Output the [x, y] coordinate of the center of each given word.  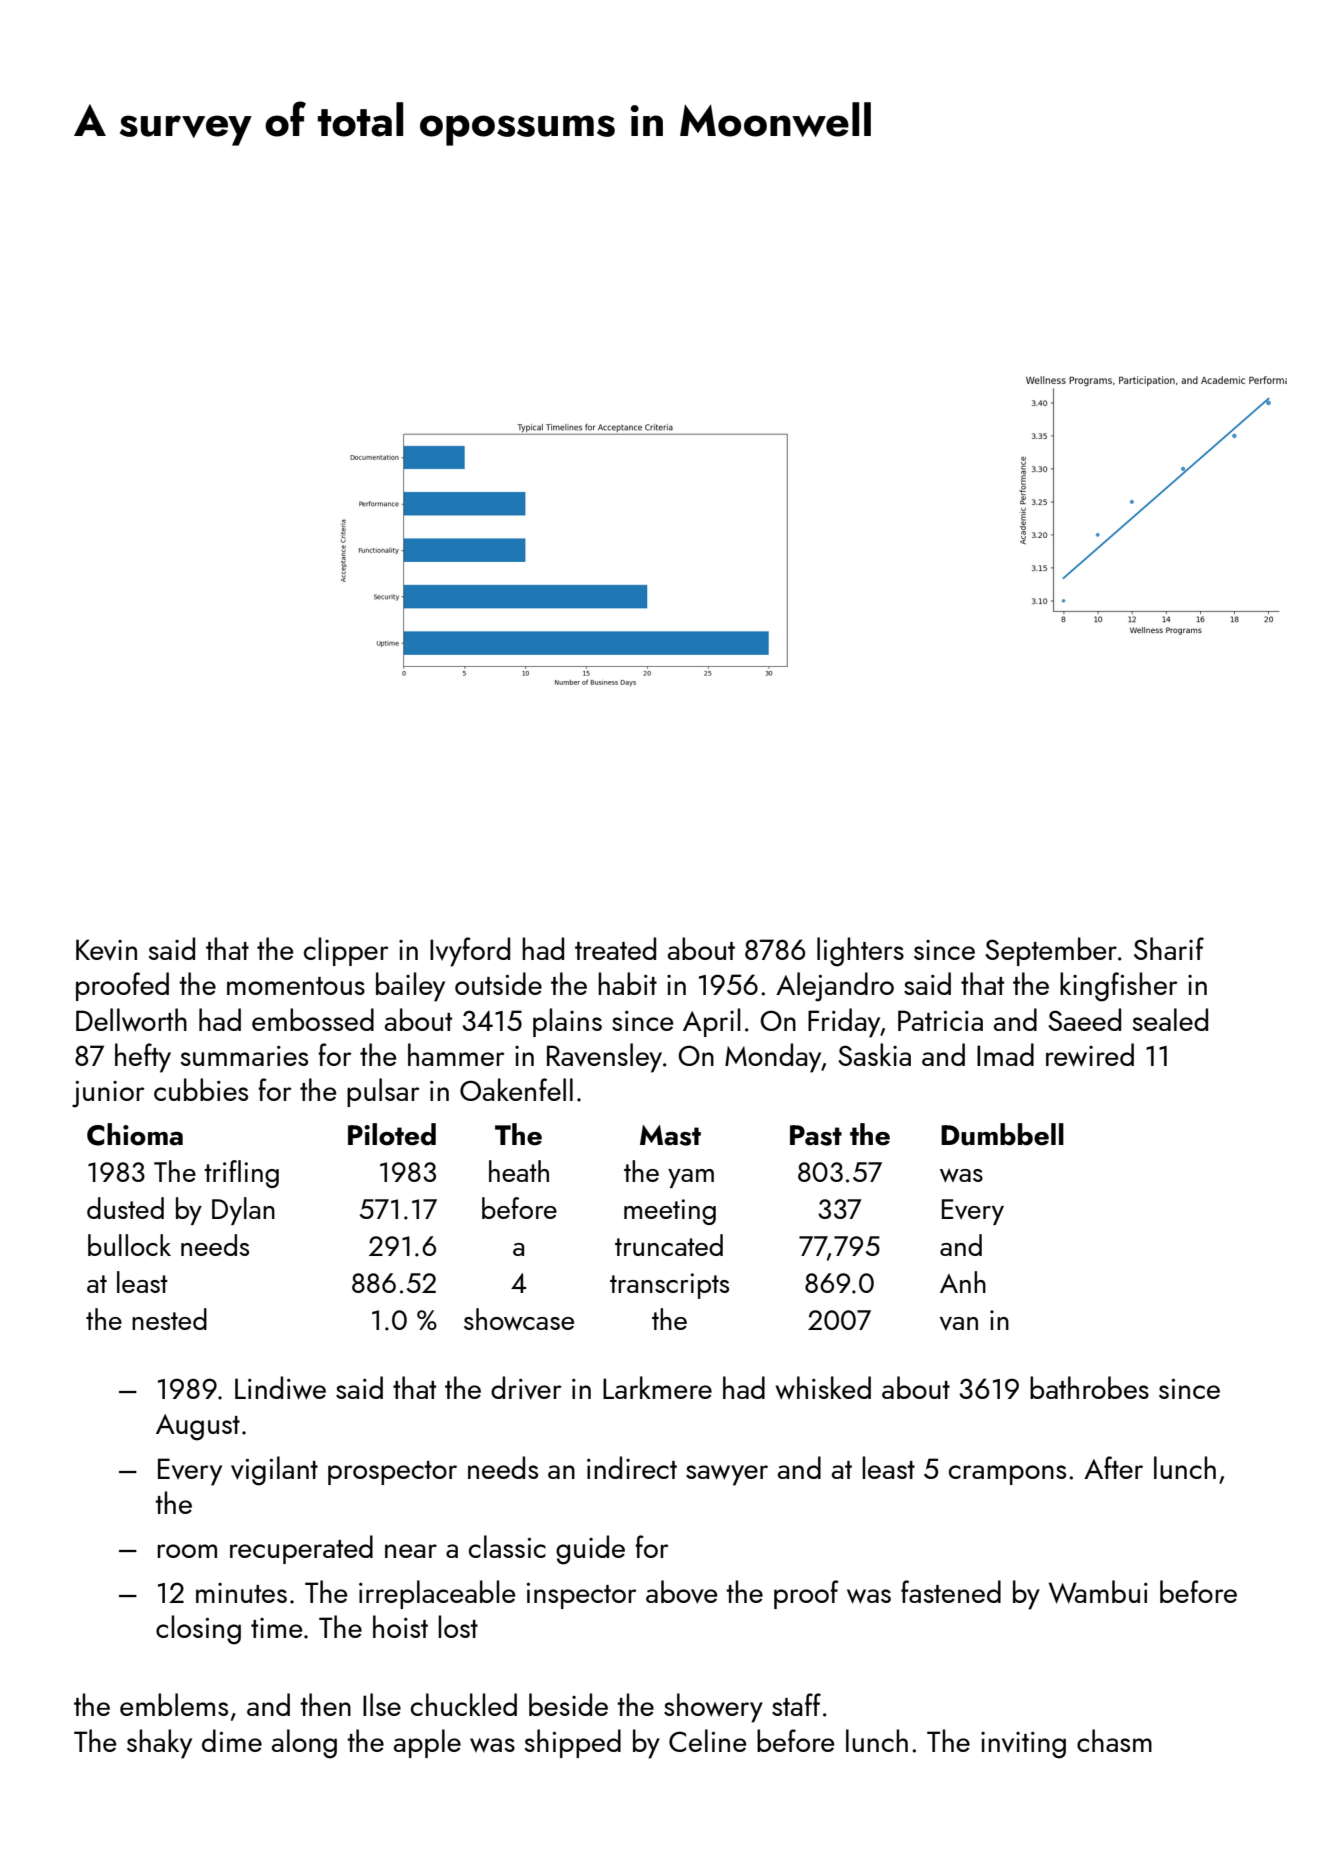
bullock [129, 1245]
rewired [1090, 1055]
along [304, 1744]
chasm [1114, 1740]
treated [615, 948]
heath [519, 1171]
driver [526, 1388]
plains [567, 1022]
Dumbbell [1002, 1134]
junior [108, 1094]
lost [458, 1626]
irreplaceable [437, 1594]
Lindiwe [280, 1388]
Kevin [106, 949]
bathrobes [1089, 1387]
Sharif [1169, 948]
